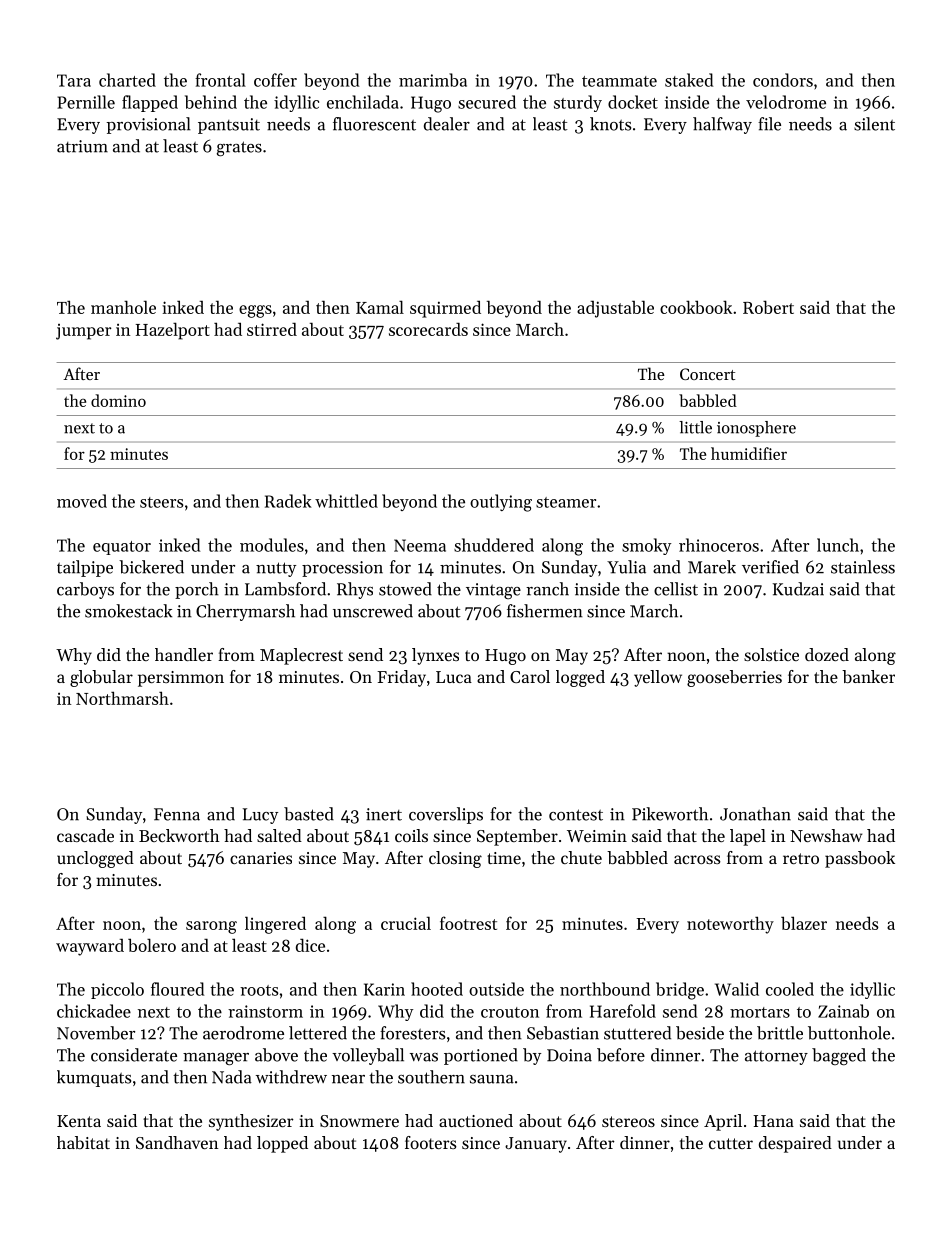 This image has width=952, height=1233. I want to click on grates, so click(239, 148).
